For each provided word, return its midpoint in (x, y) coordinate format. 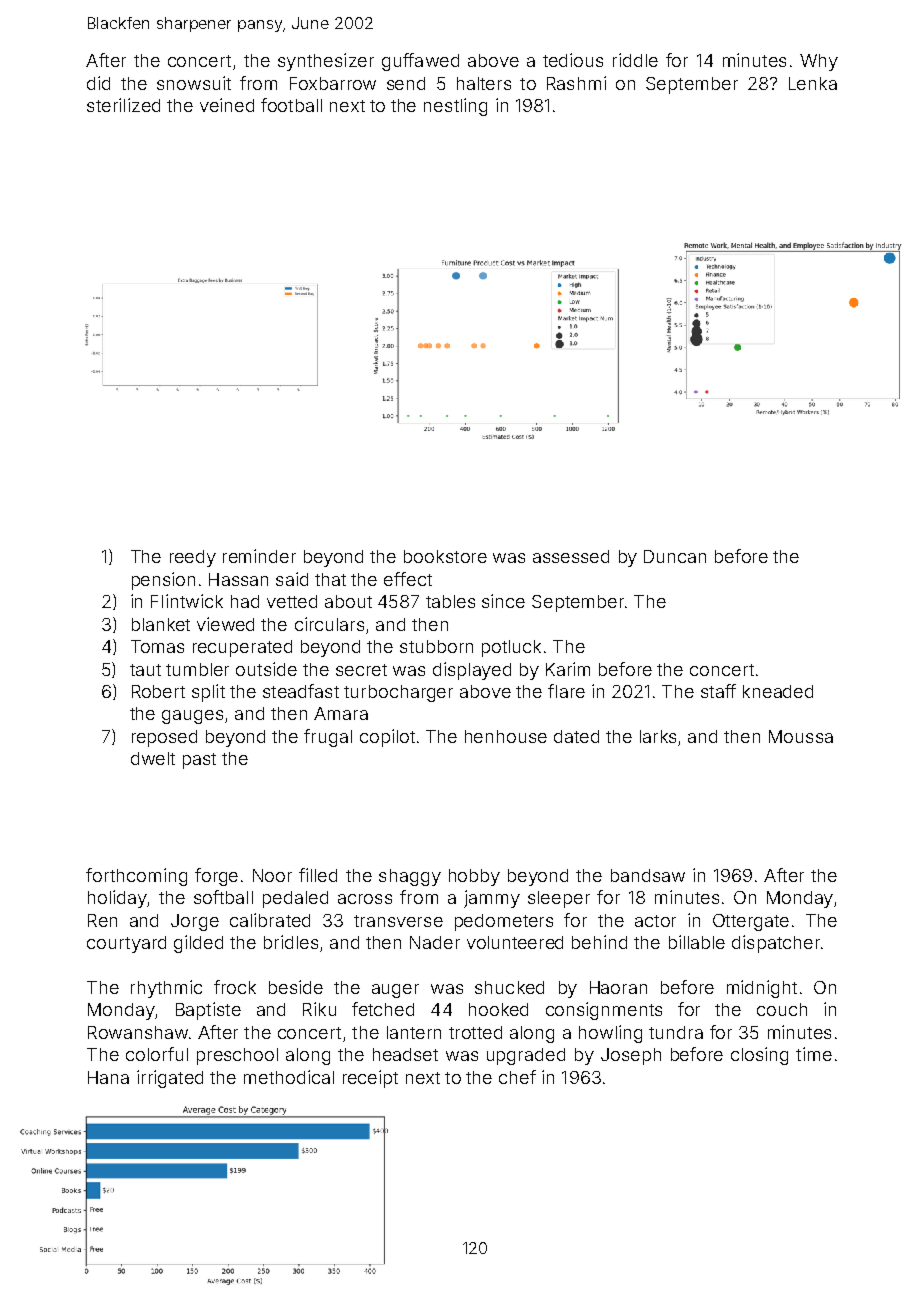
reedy (193, 558)
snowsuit (194, 83)
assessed (571, 556)
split (208, 693)
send (406, 83)
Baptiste (208, 1011)
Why (819, 62)
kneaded (778, 691)
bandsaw (648, 875)
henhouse (506, 736)
